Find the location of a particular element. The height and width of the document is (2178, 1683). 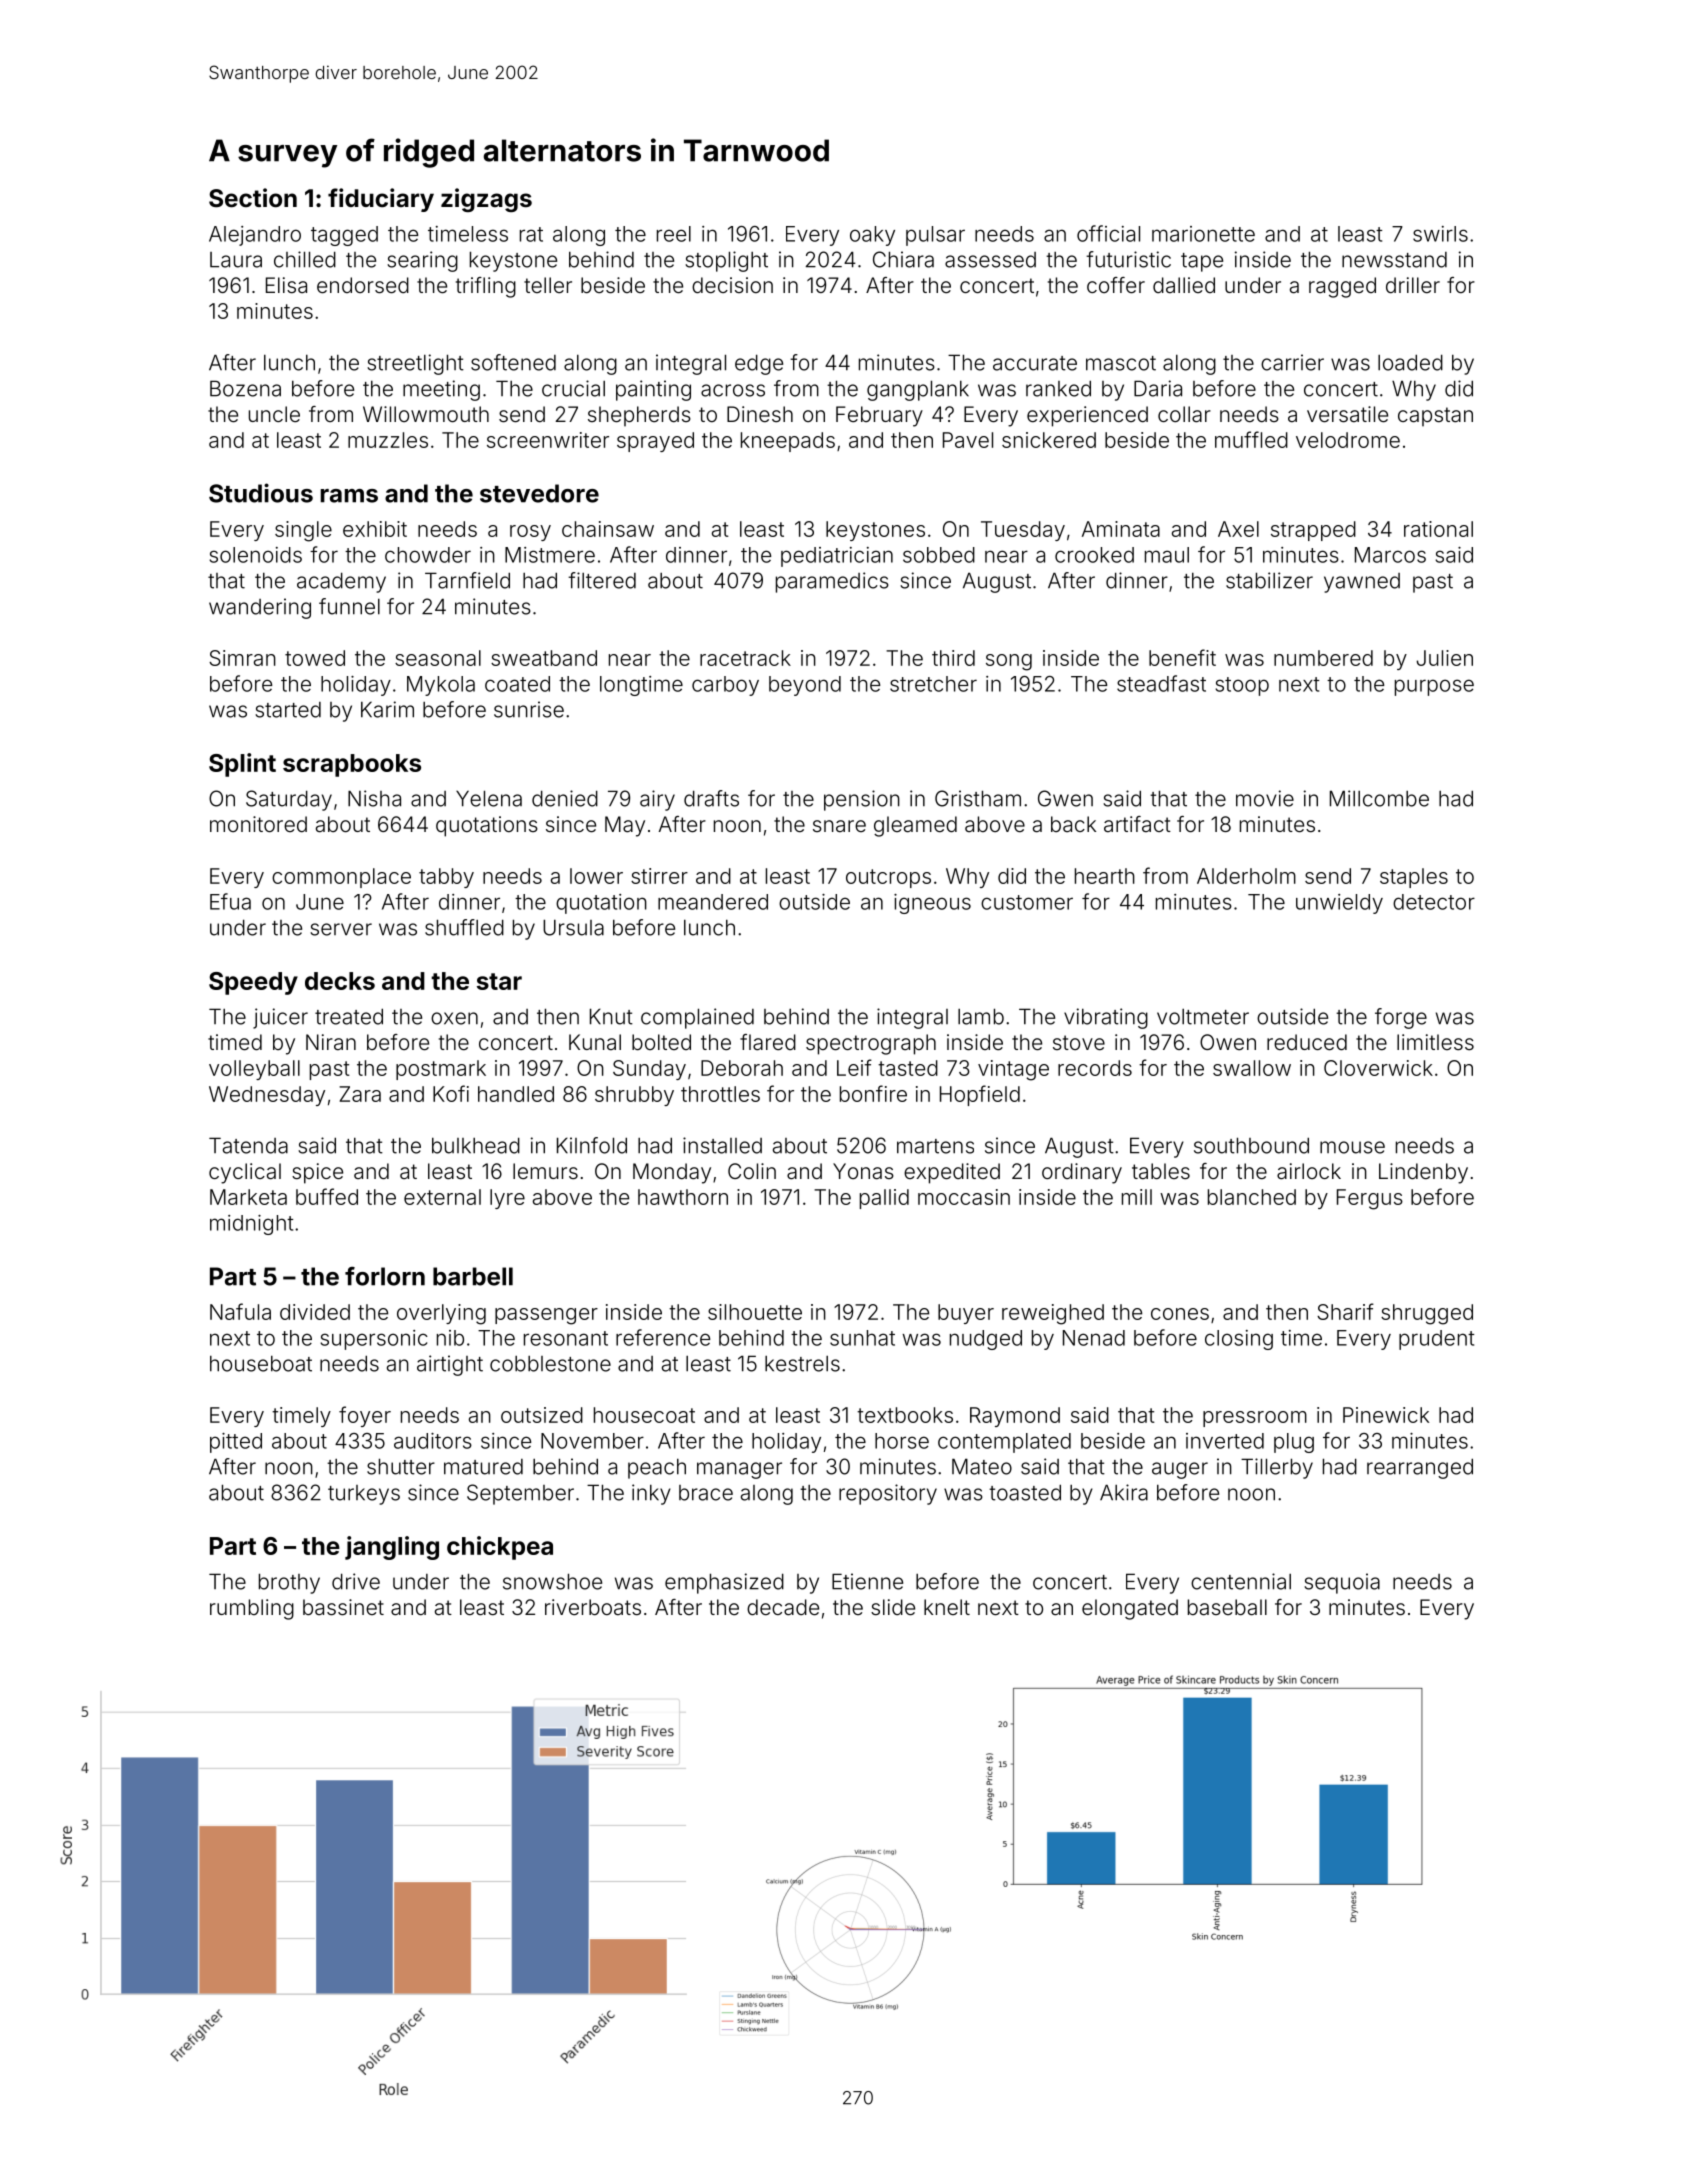

Fergus is located at coordinates (1370, 1199).
